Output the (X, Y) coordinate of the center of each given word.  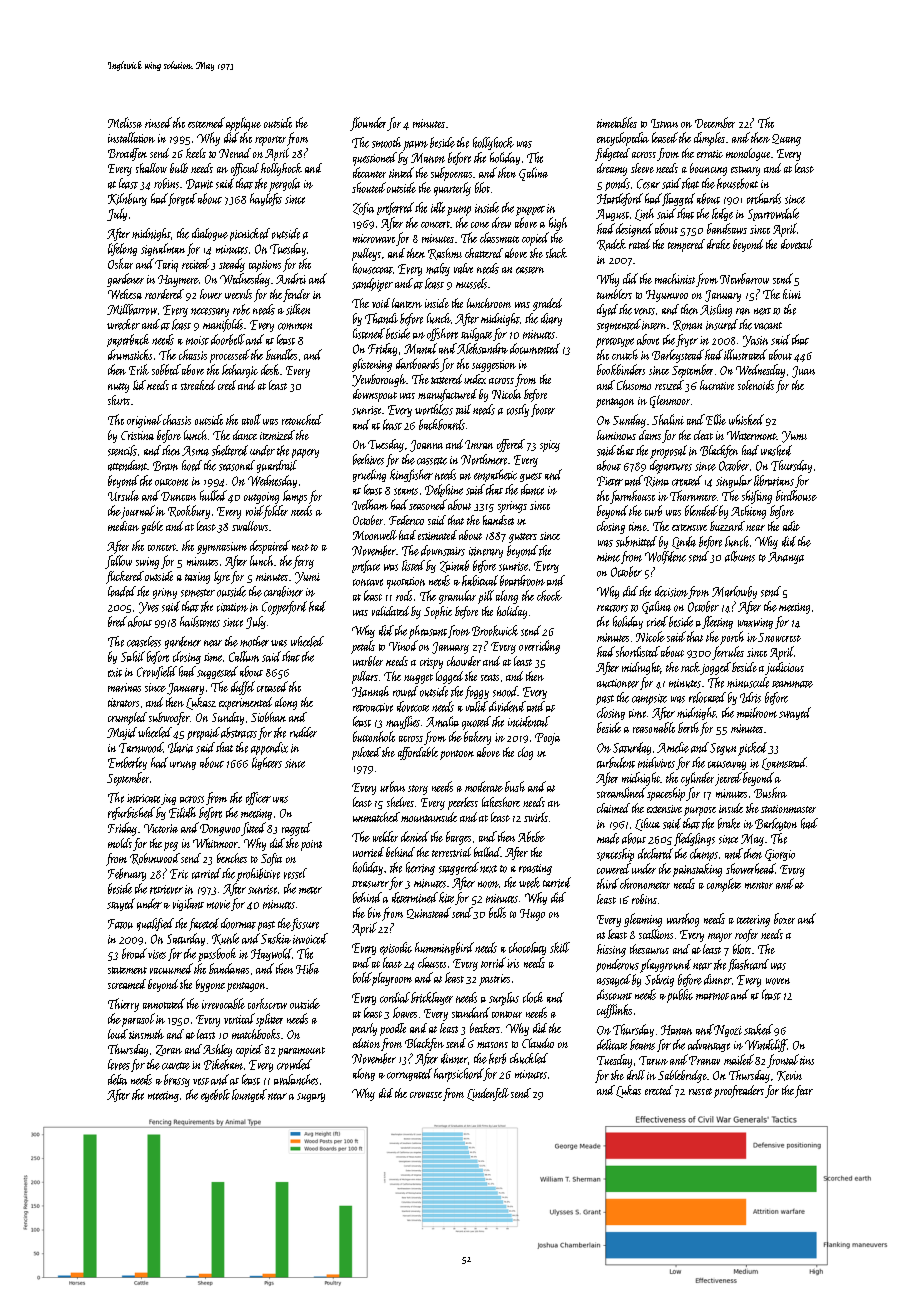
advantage (709, 1045)
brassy (177, 1080)
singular (734, 481)
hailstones (200, 621)
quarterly (452, 189)
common (295, 326)
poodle (393, 1029)
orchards (764, 198)
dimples (709, 139)
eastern (530, 270)
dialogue (210, 234)
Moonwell (375, 535)
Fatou (120, 924)
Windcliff (766, 1045)
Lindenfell (488, 1094)
